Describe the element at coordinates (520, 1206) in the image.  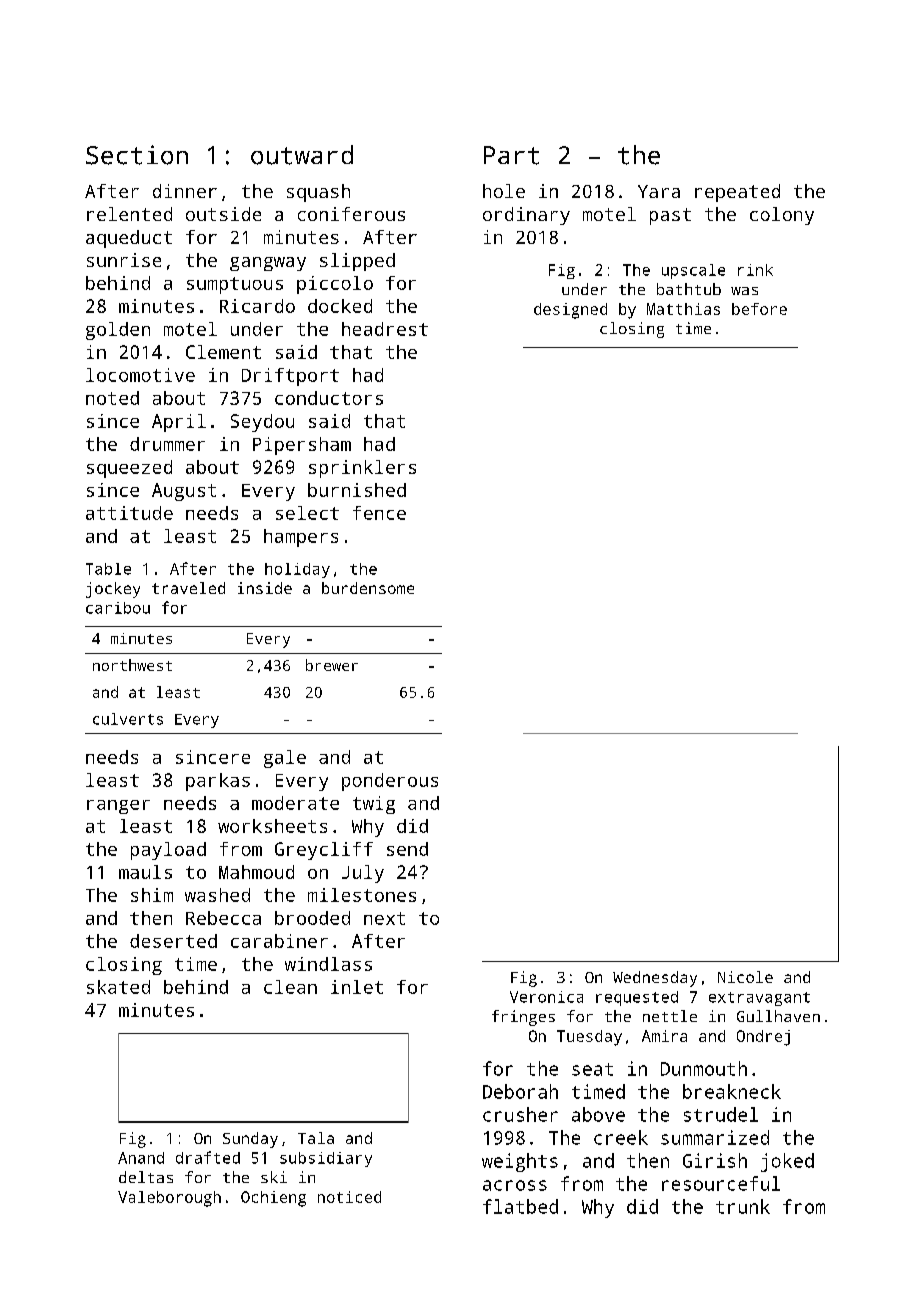
I see `flatbed` at that location.
